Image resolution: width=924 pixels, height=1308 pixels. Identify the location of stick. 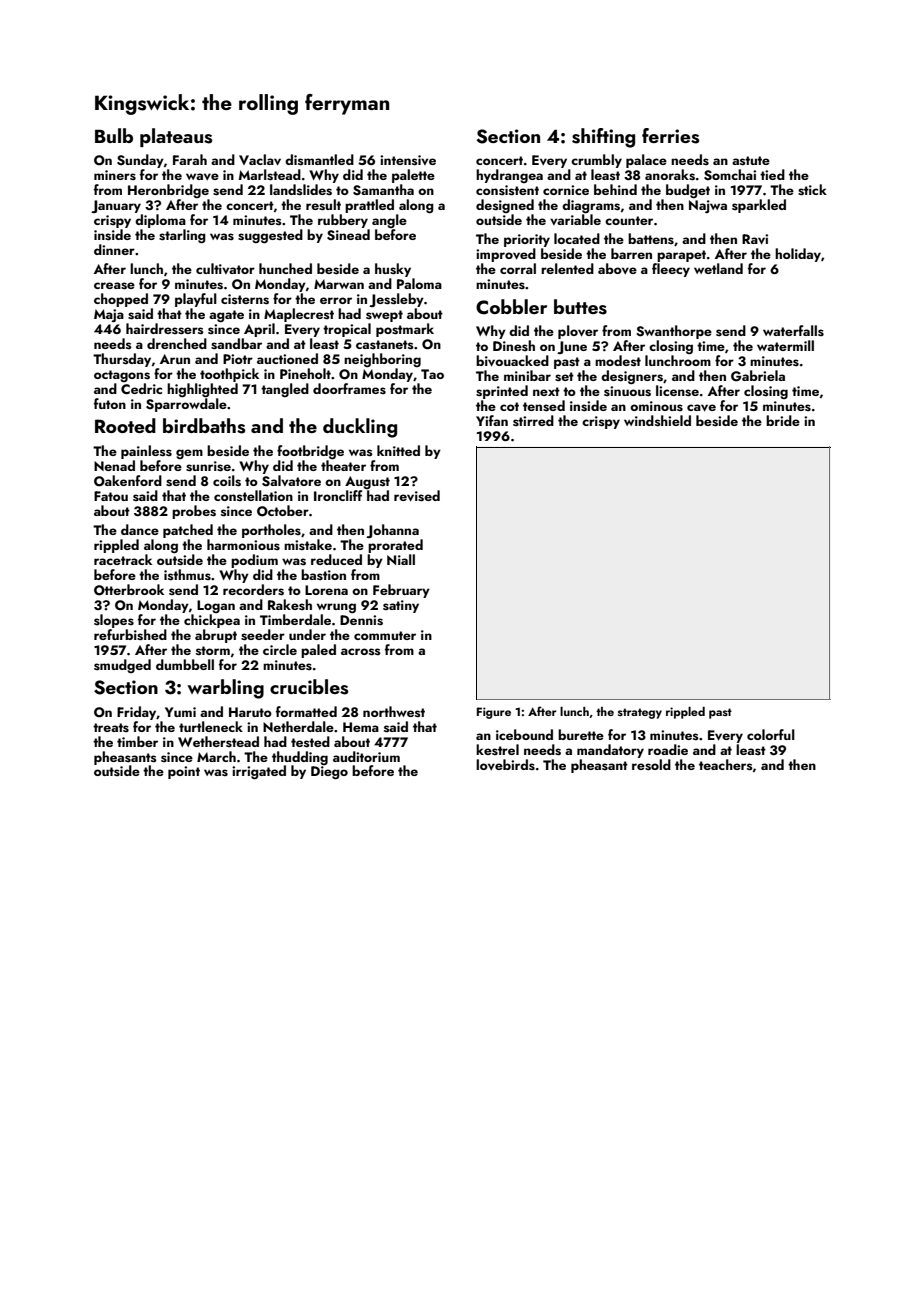
(812, 190).
